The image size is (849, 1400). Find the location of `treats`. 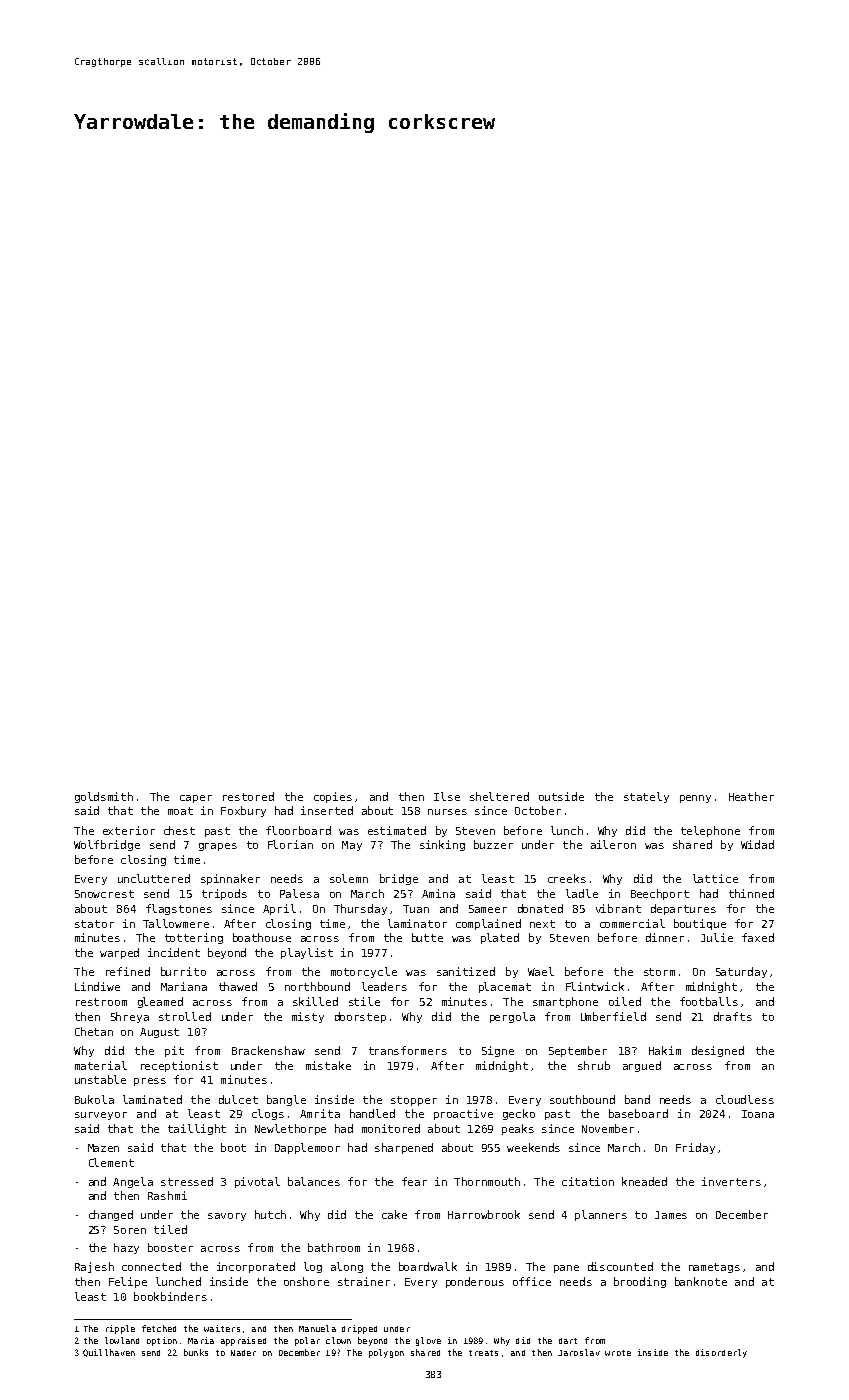

treats is located at coordinates (483, 1353).
